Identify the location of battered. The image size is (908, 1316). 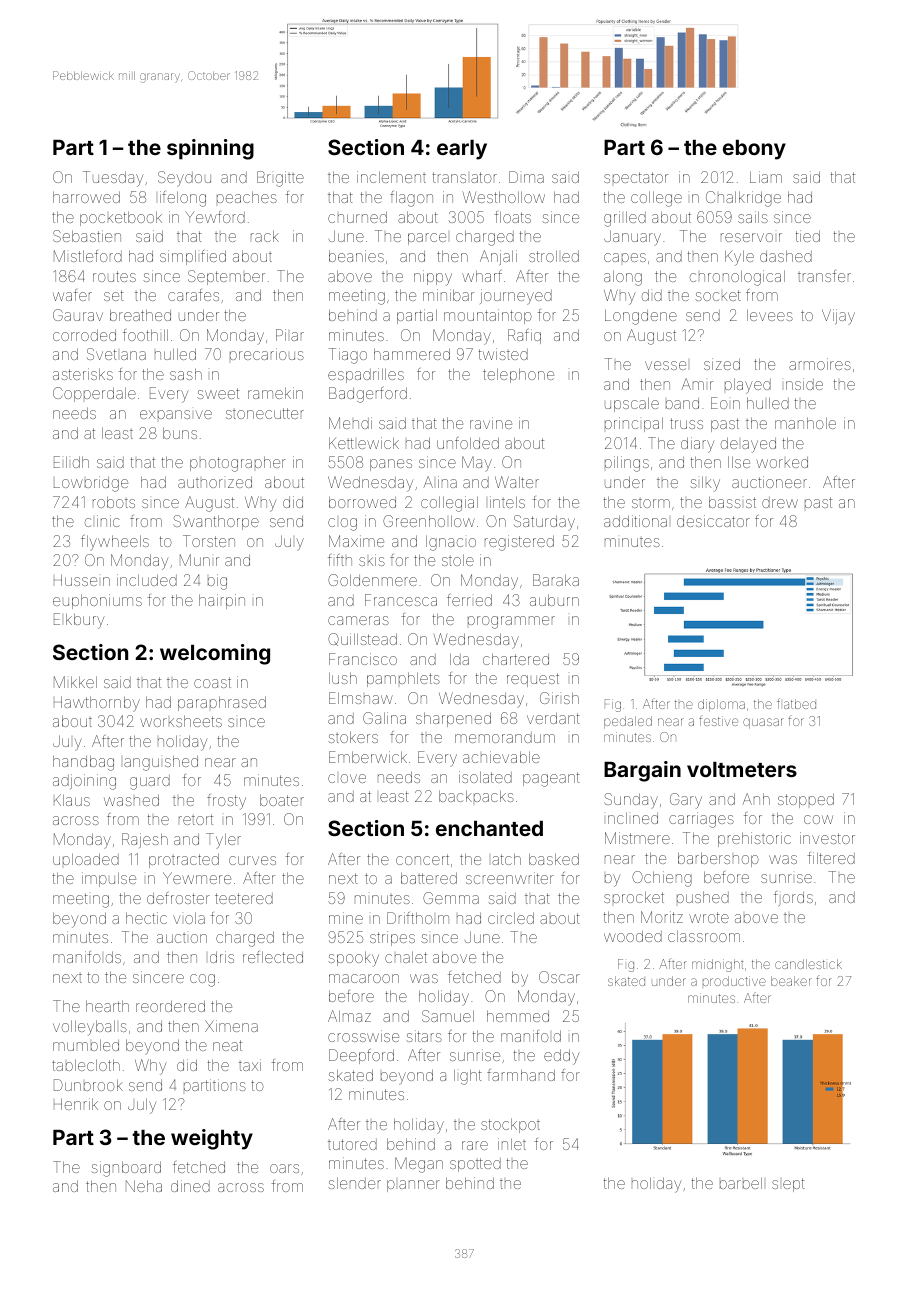
(429, 878).
